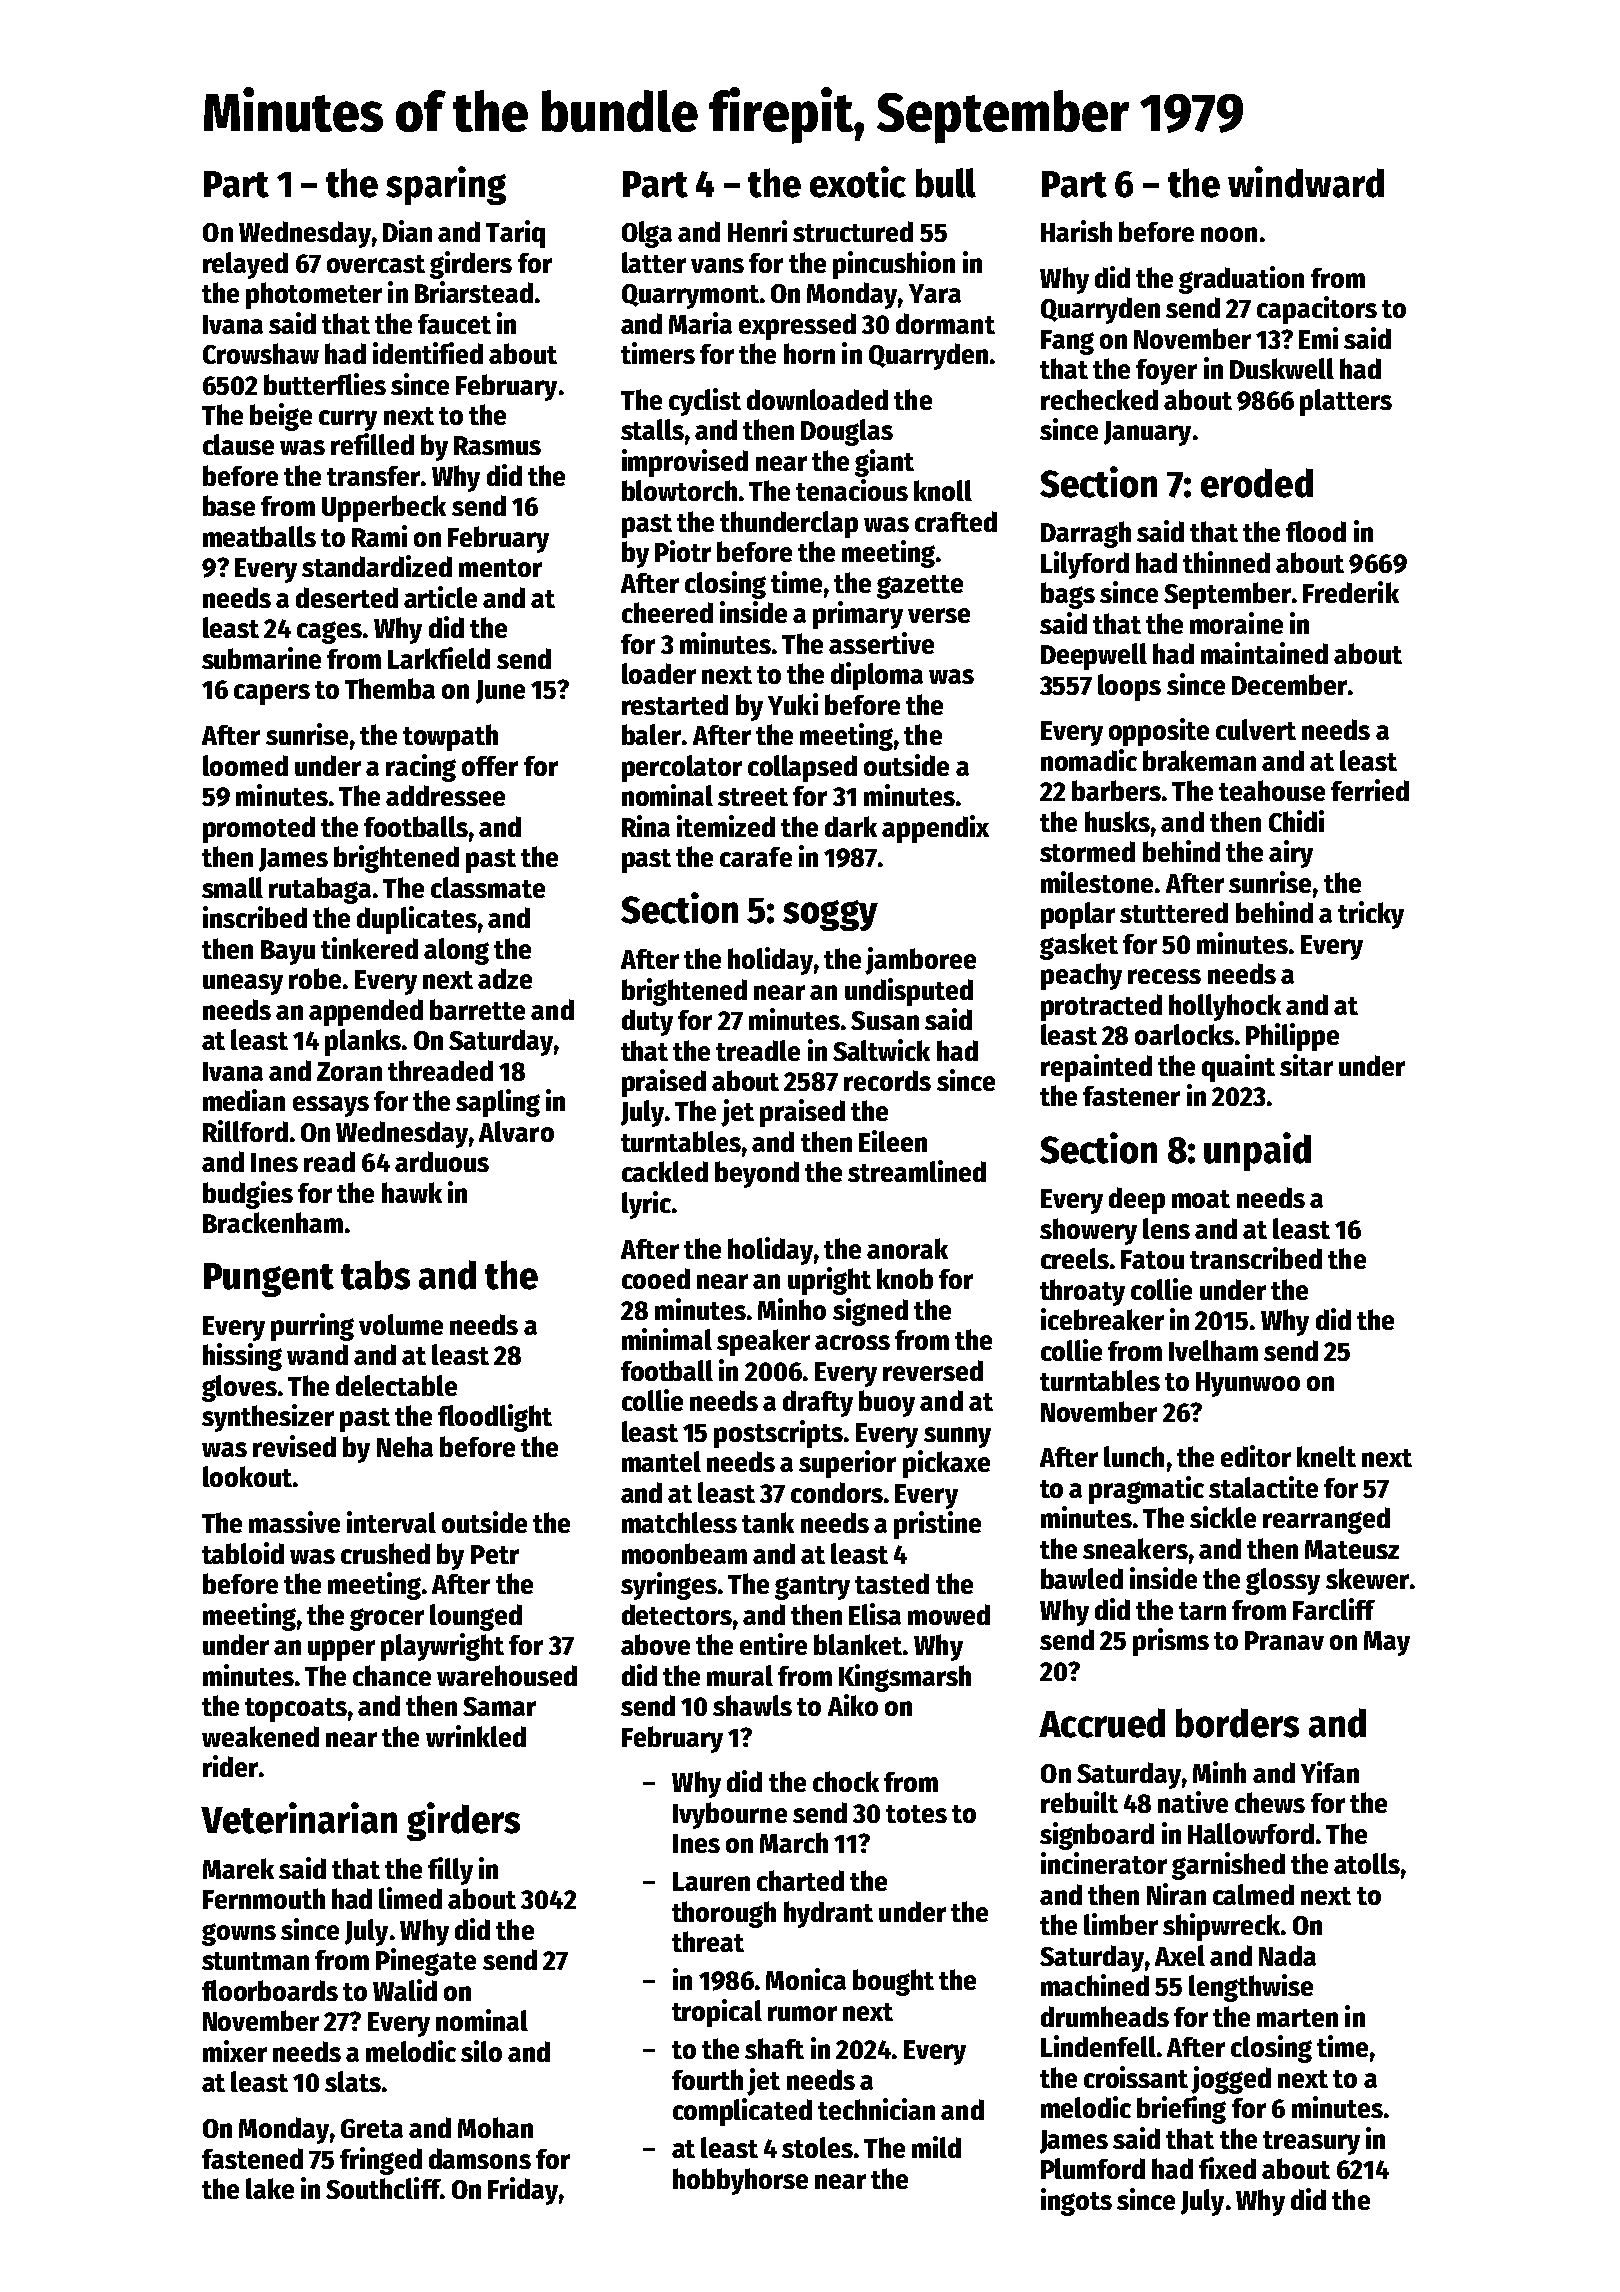  I want to click on identified, so click(428, 353).
